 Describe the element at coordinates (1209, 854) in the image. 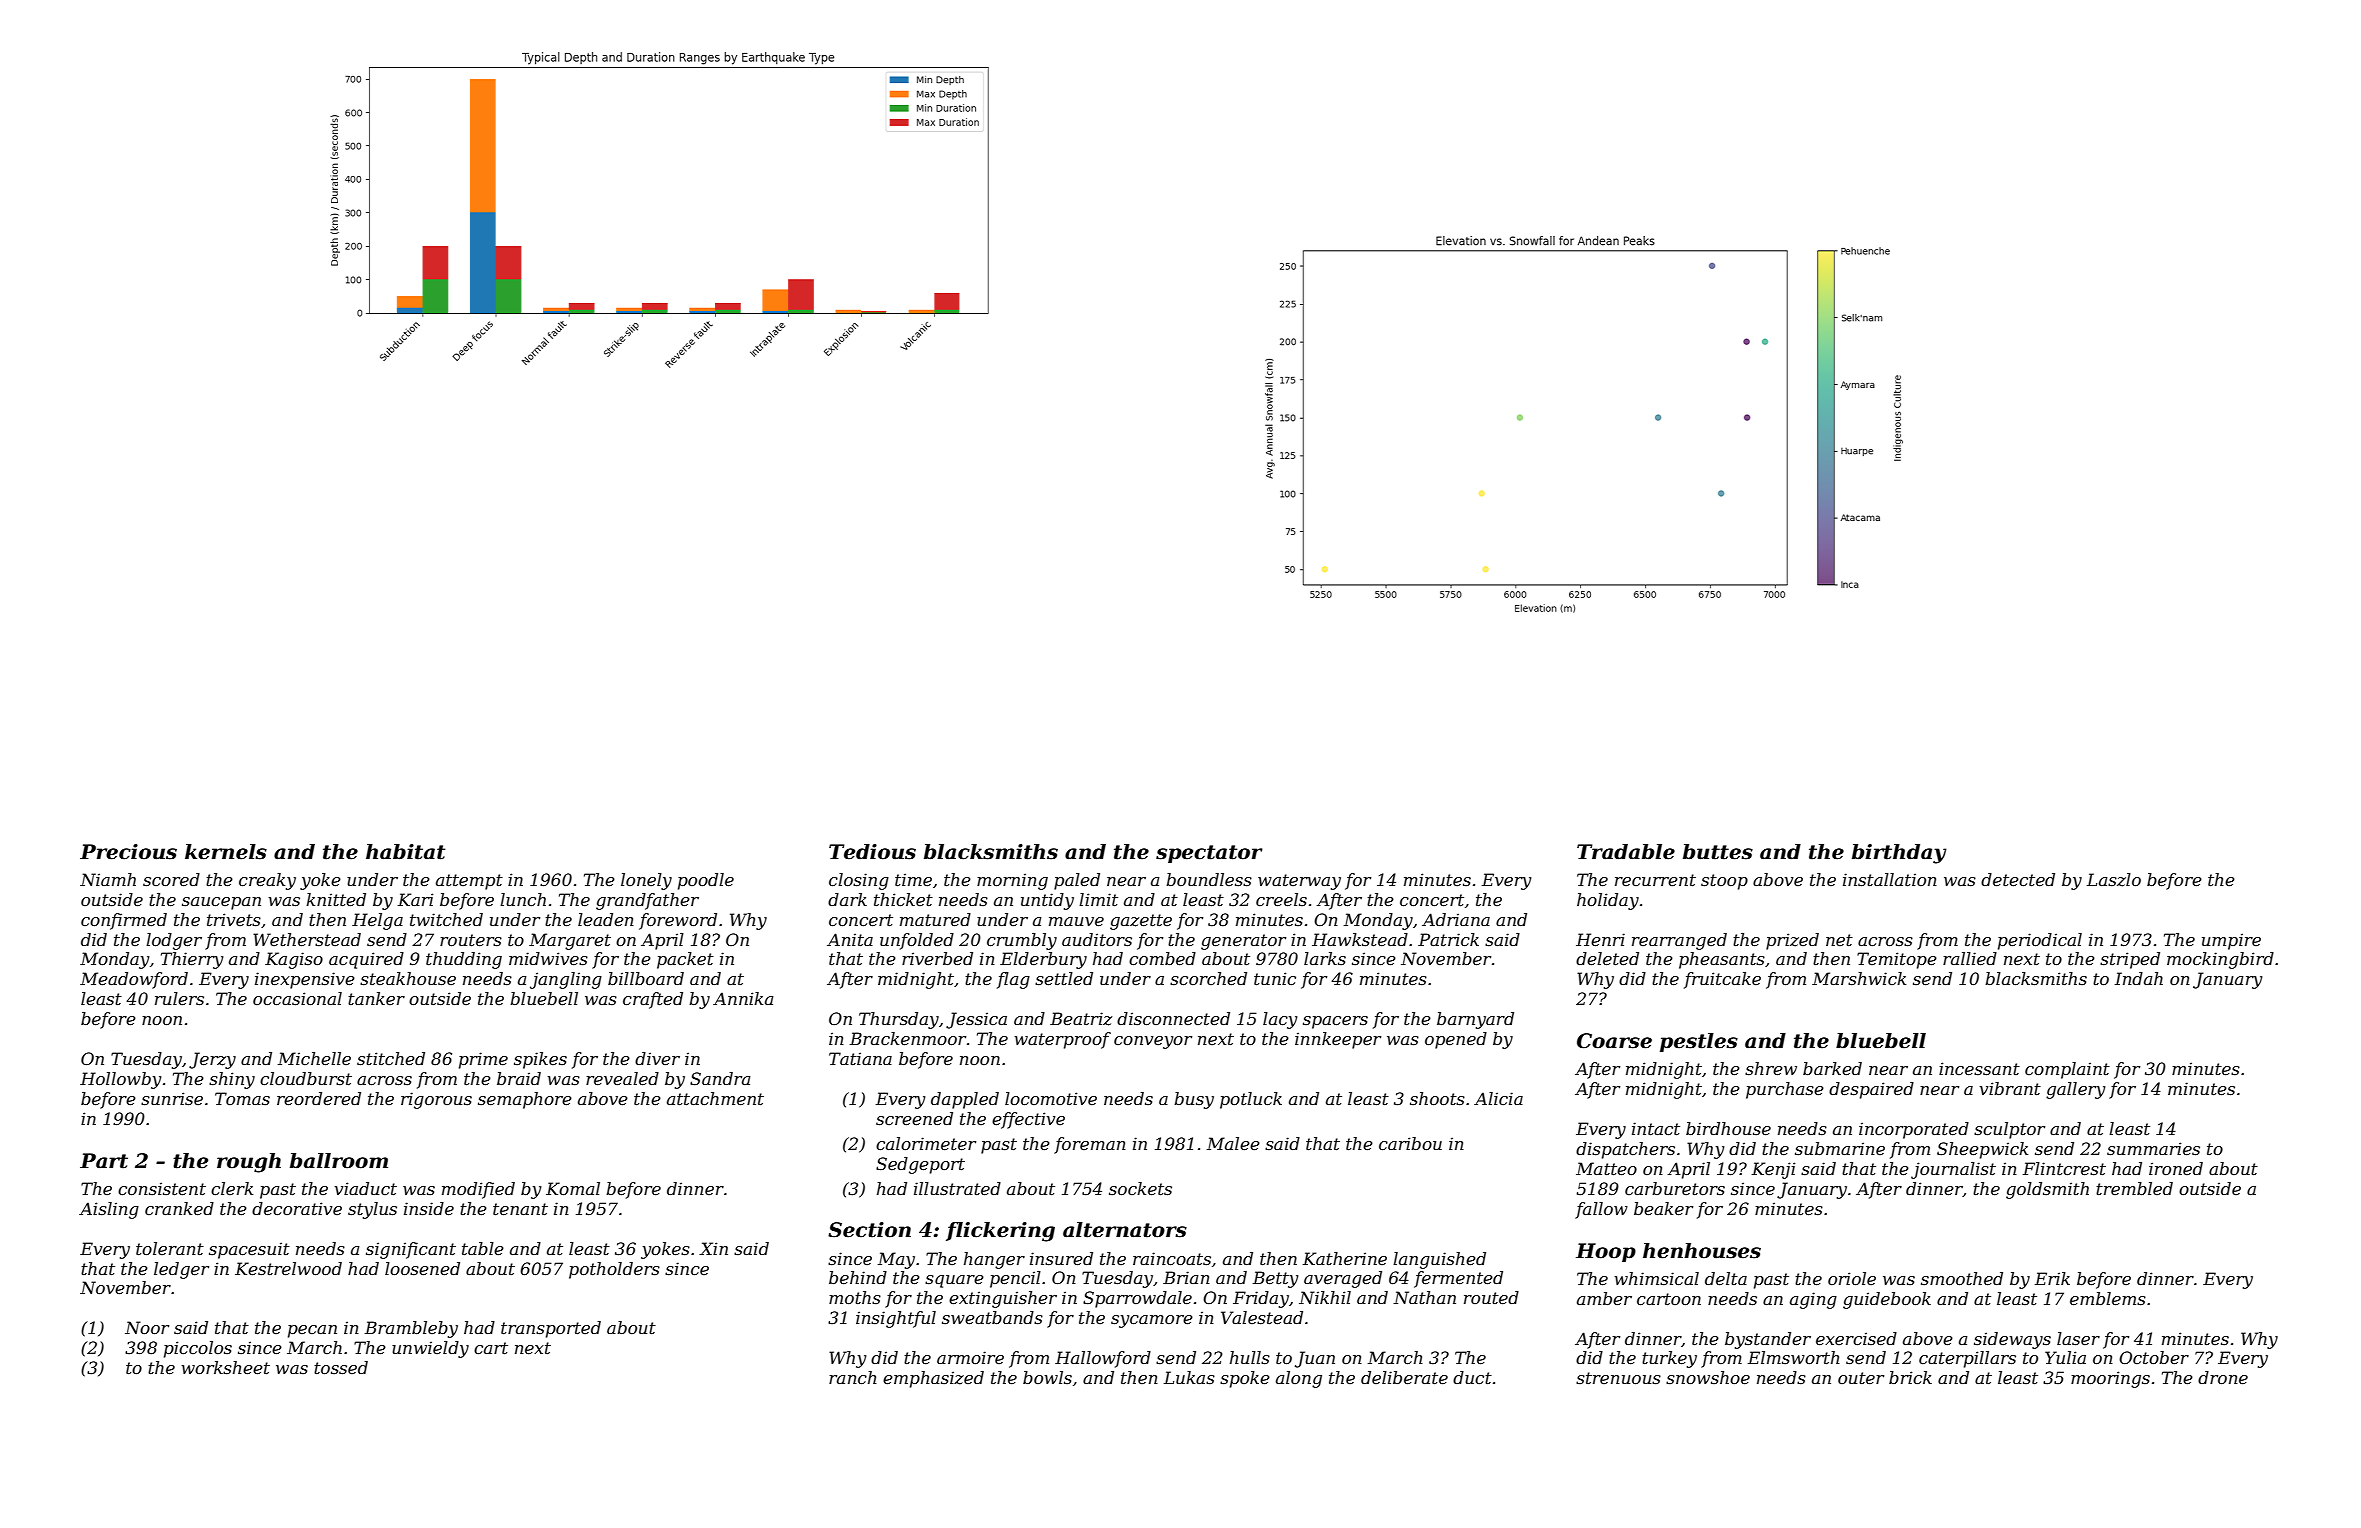

I see `spectator` at that location.
